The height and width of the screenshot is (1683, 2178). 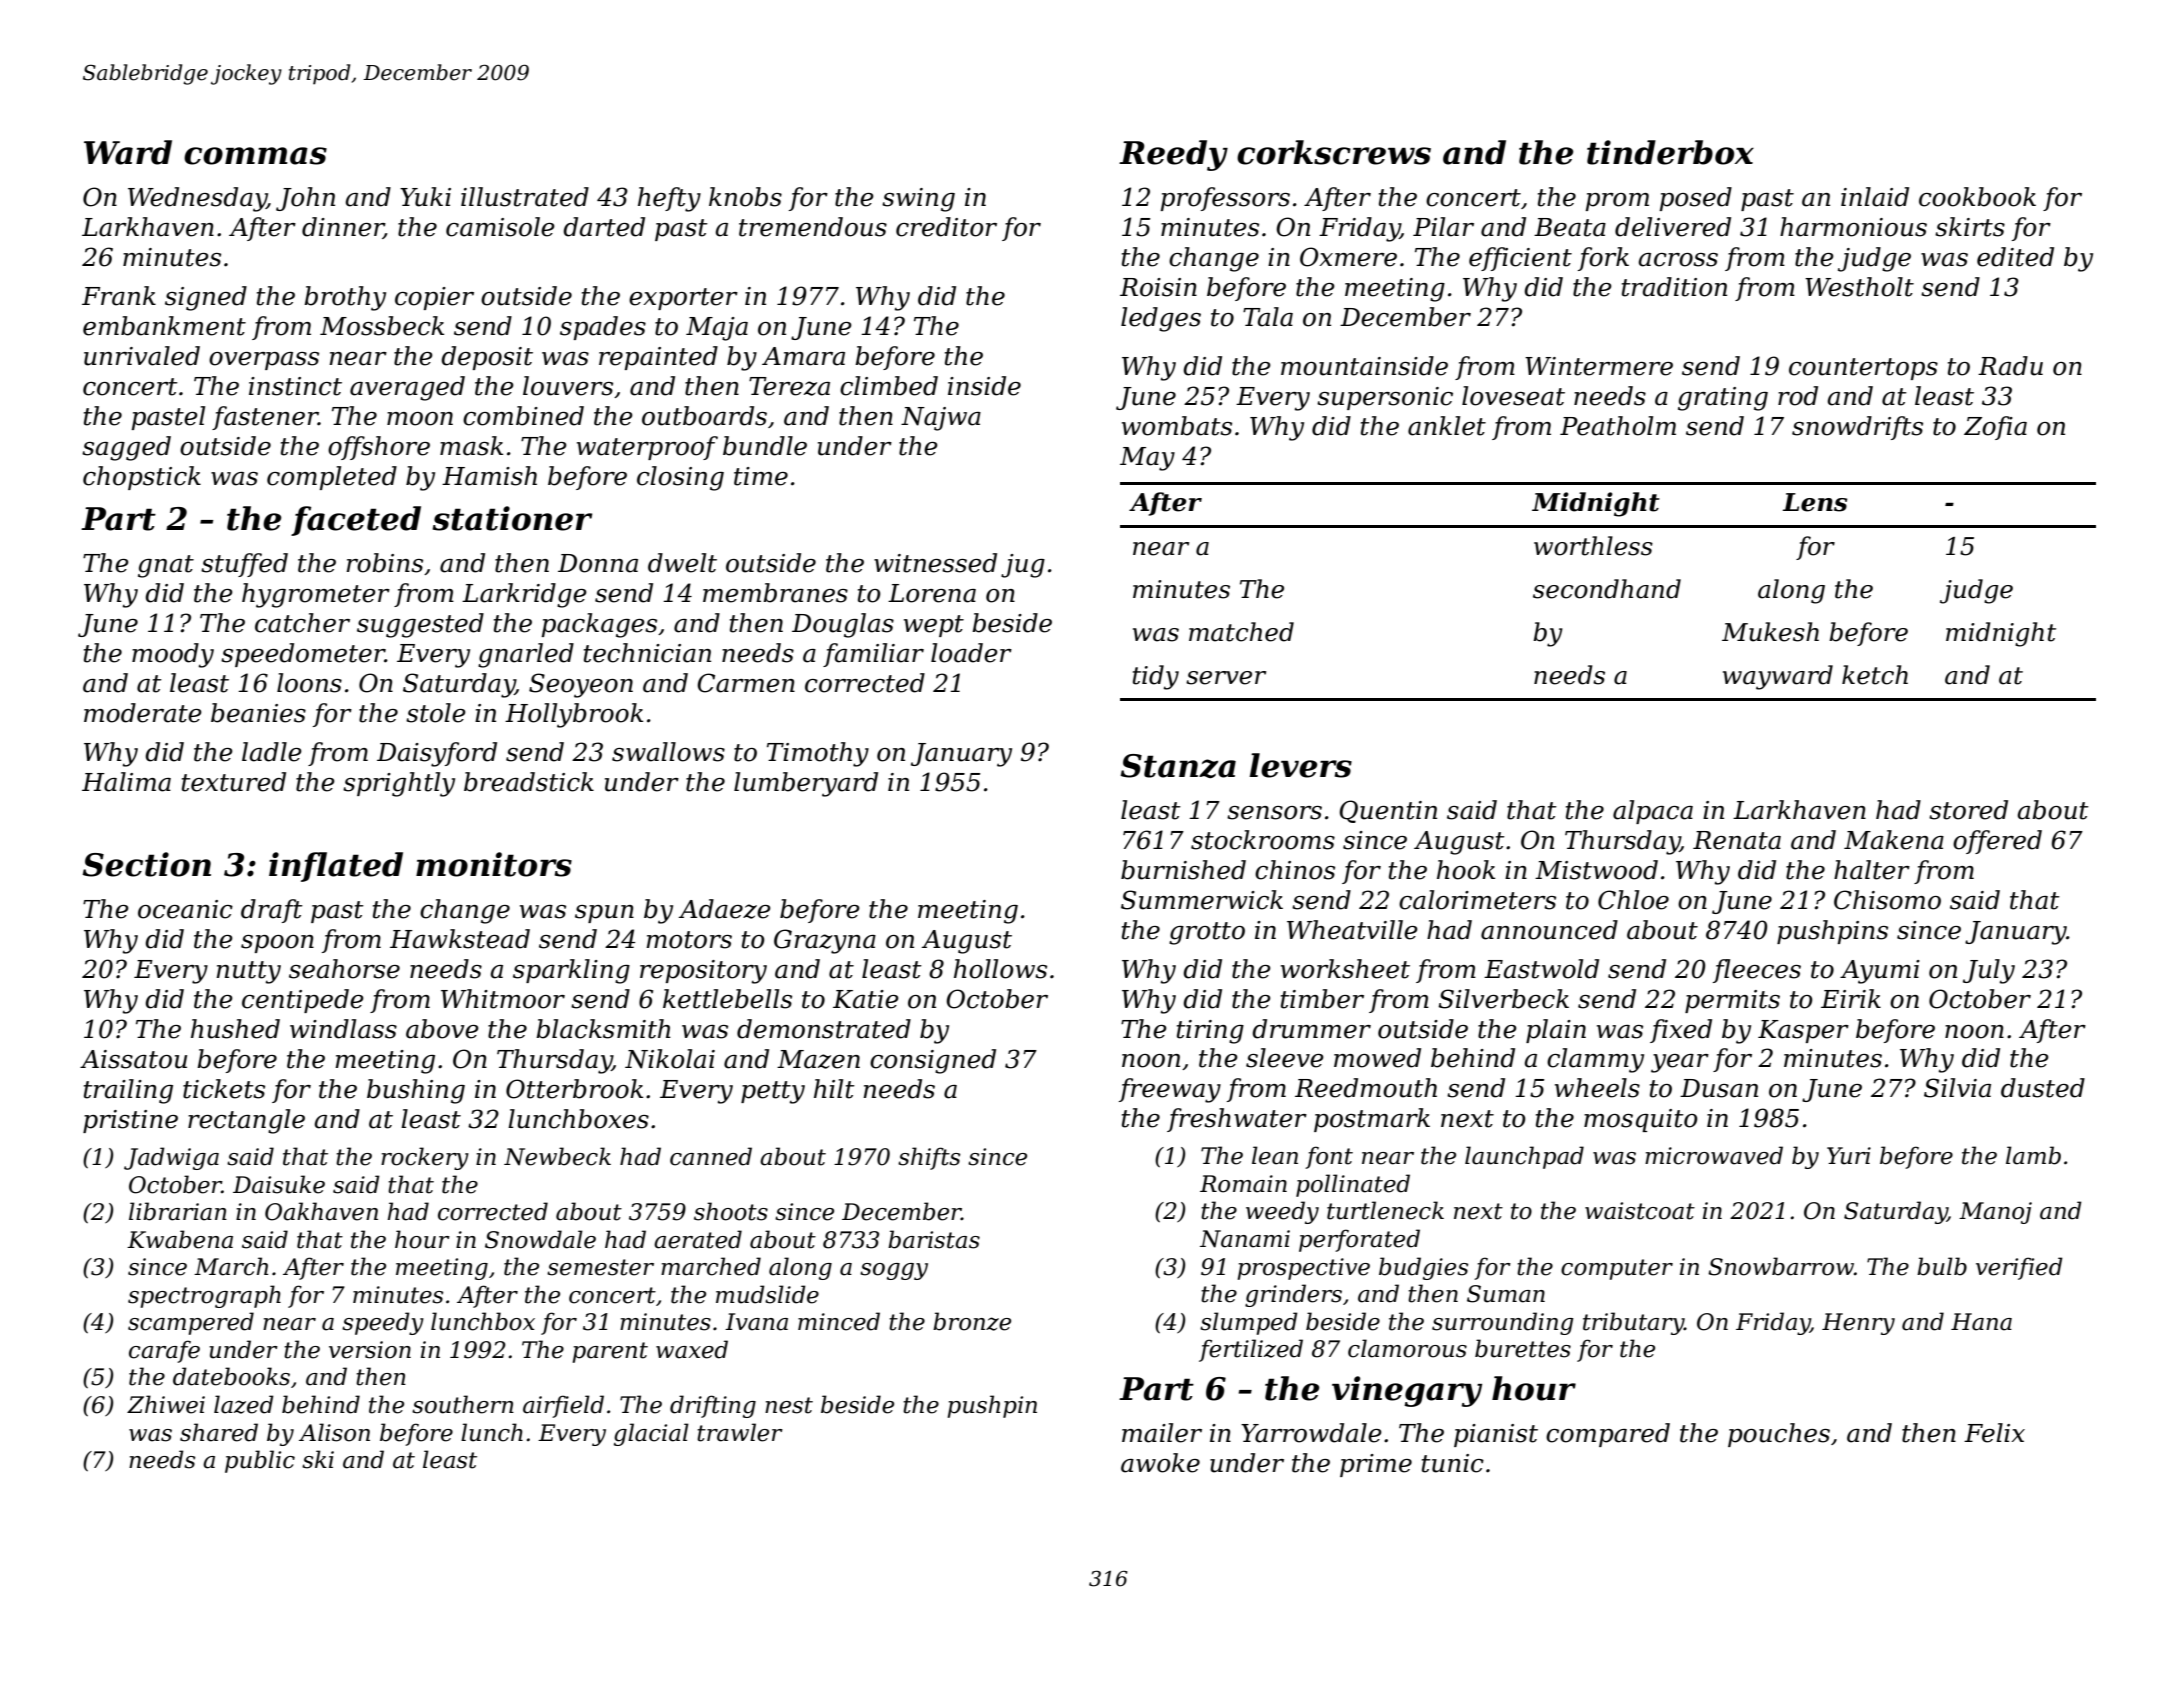 What do you see at coordinates (574, 1089) in the screenshot?
I see `Otterbrook` at bounding box center [574, 1089].
